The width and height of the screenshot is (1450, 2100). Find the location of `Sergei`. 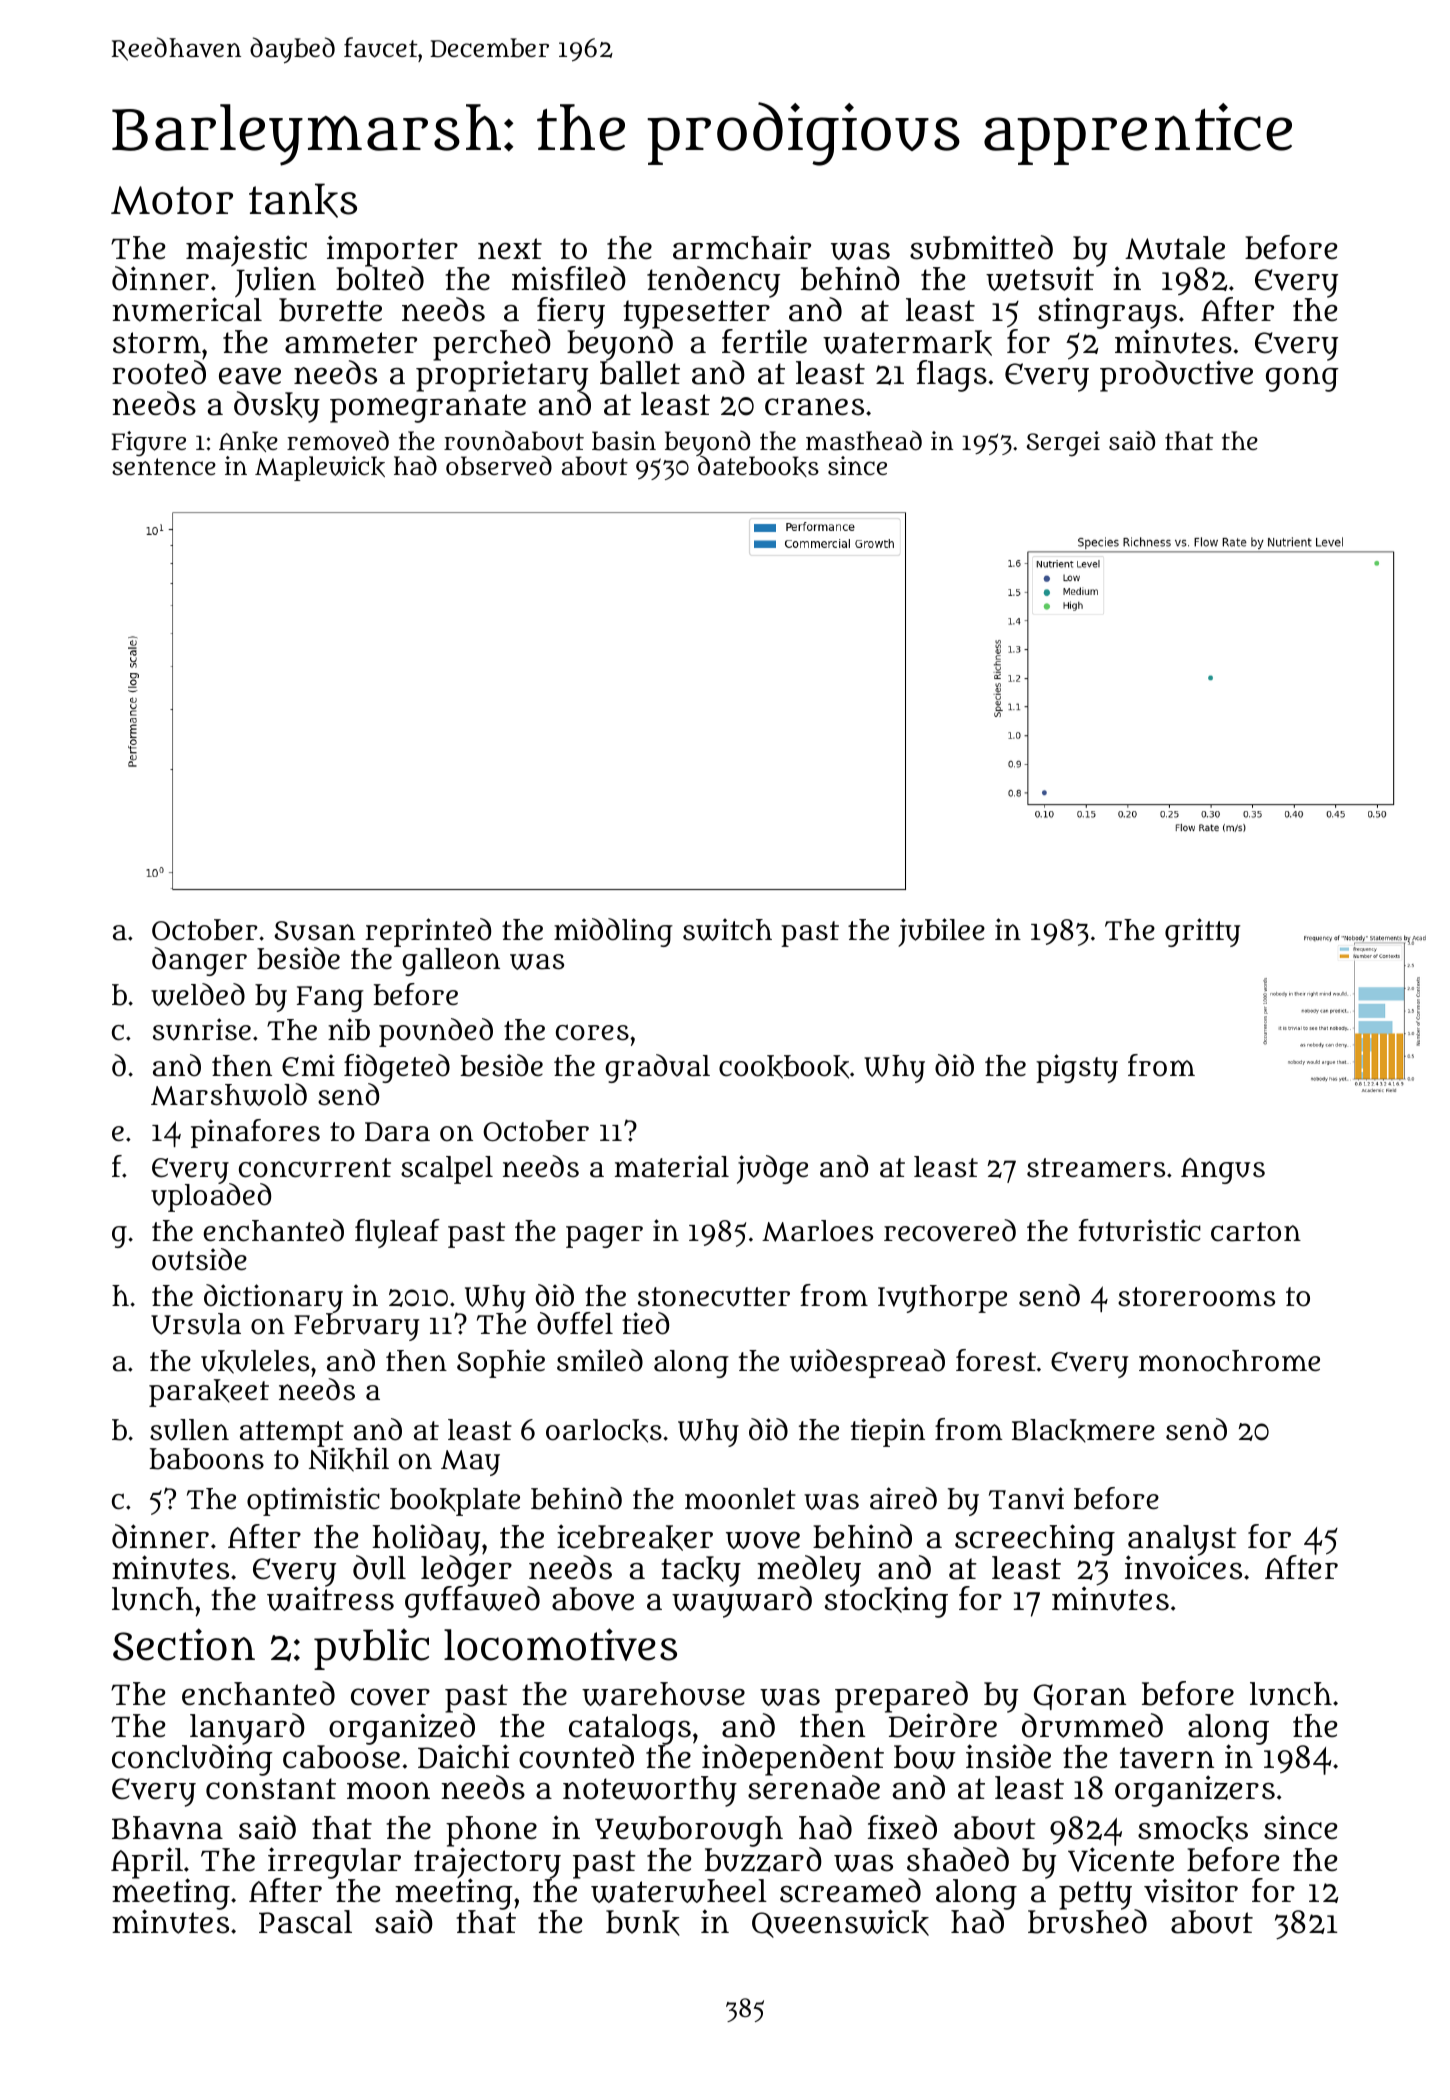

Sergei is located at coordinates (1063, 444).
